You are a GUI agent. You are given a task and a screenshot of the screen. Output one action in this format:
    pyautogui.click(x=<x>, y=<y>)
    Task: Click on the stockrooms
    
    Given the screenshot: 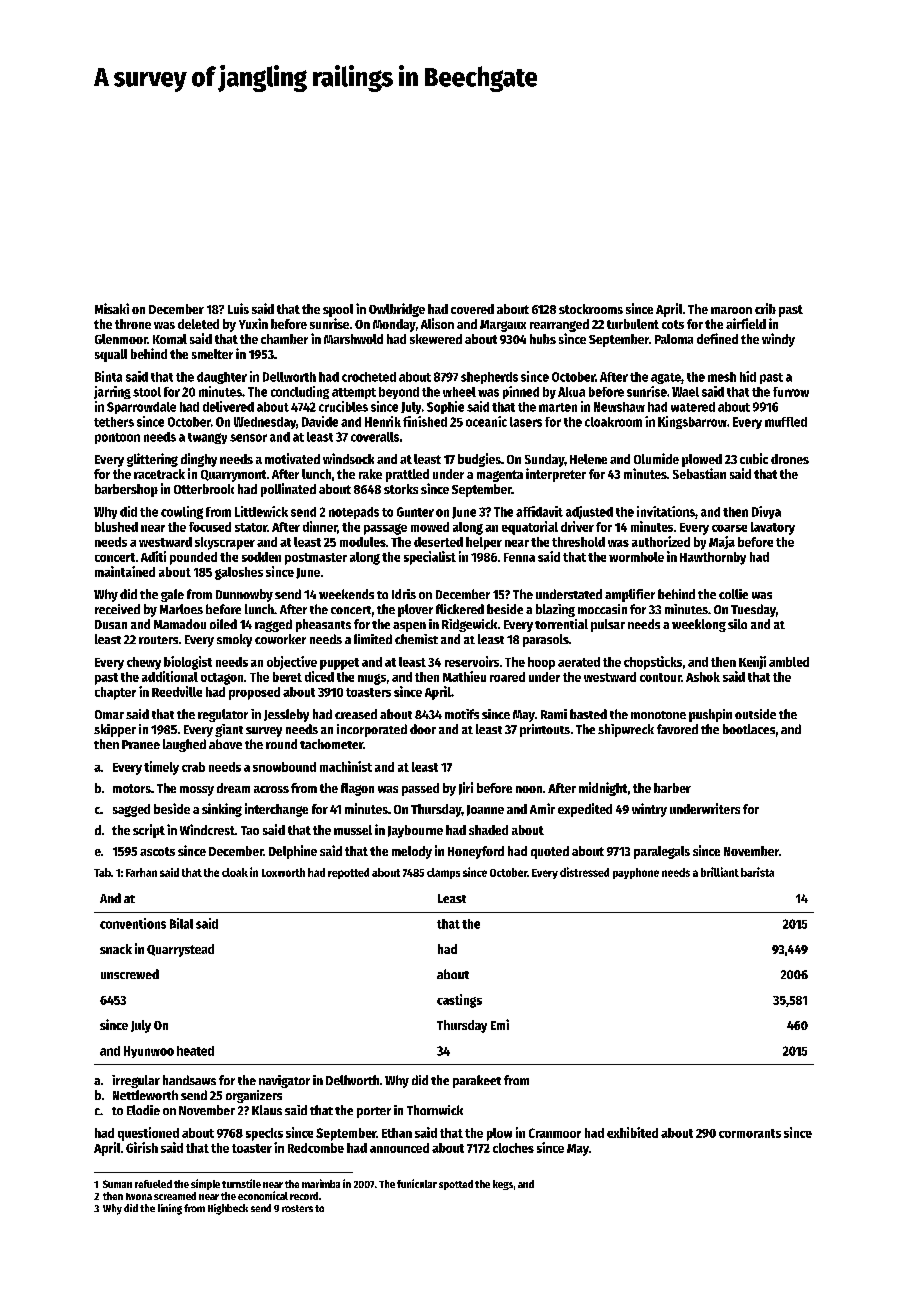 What is the action you would take?
    pyautogui.click(x=591, y=309)
